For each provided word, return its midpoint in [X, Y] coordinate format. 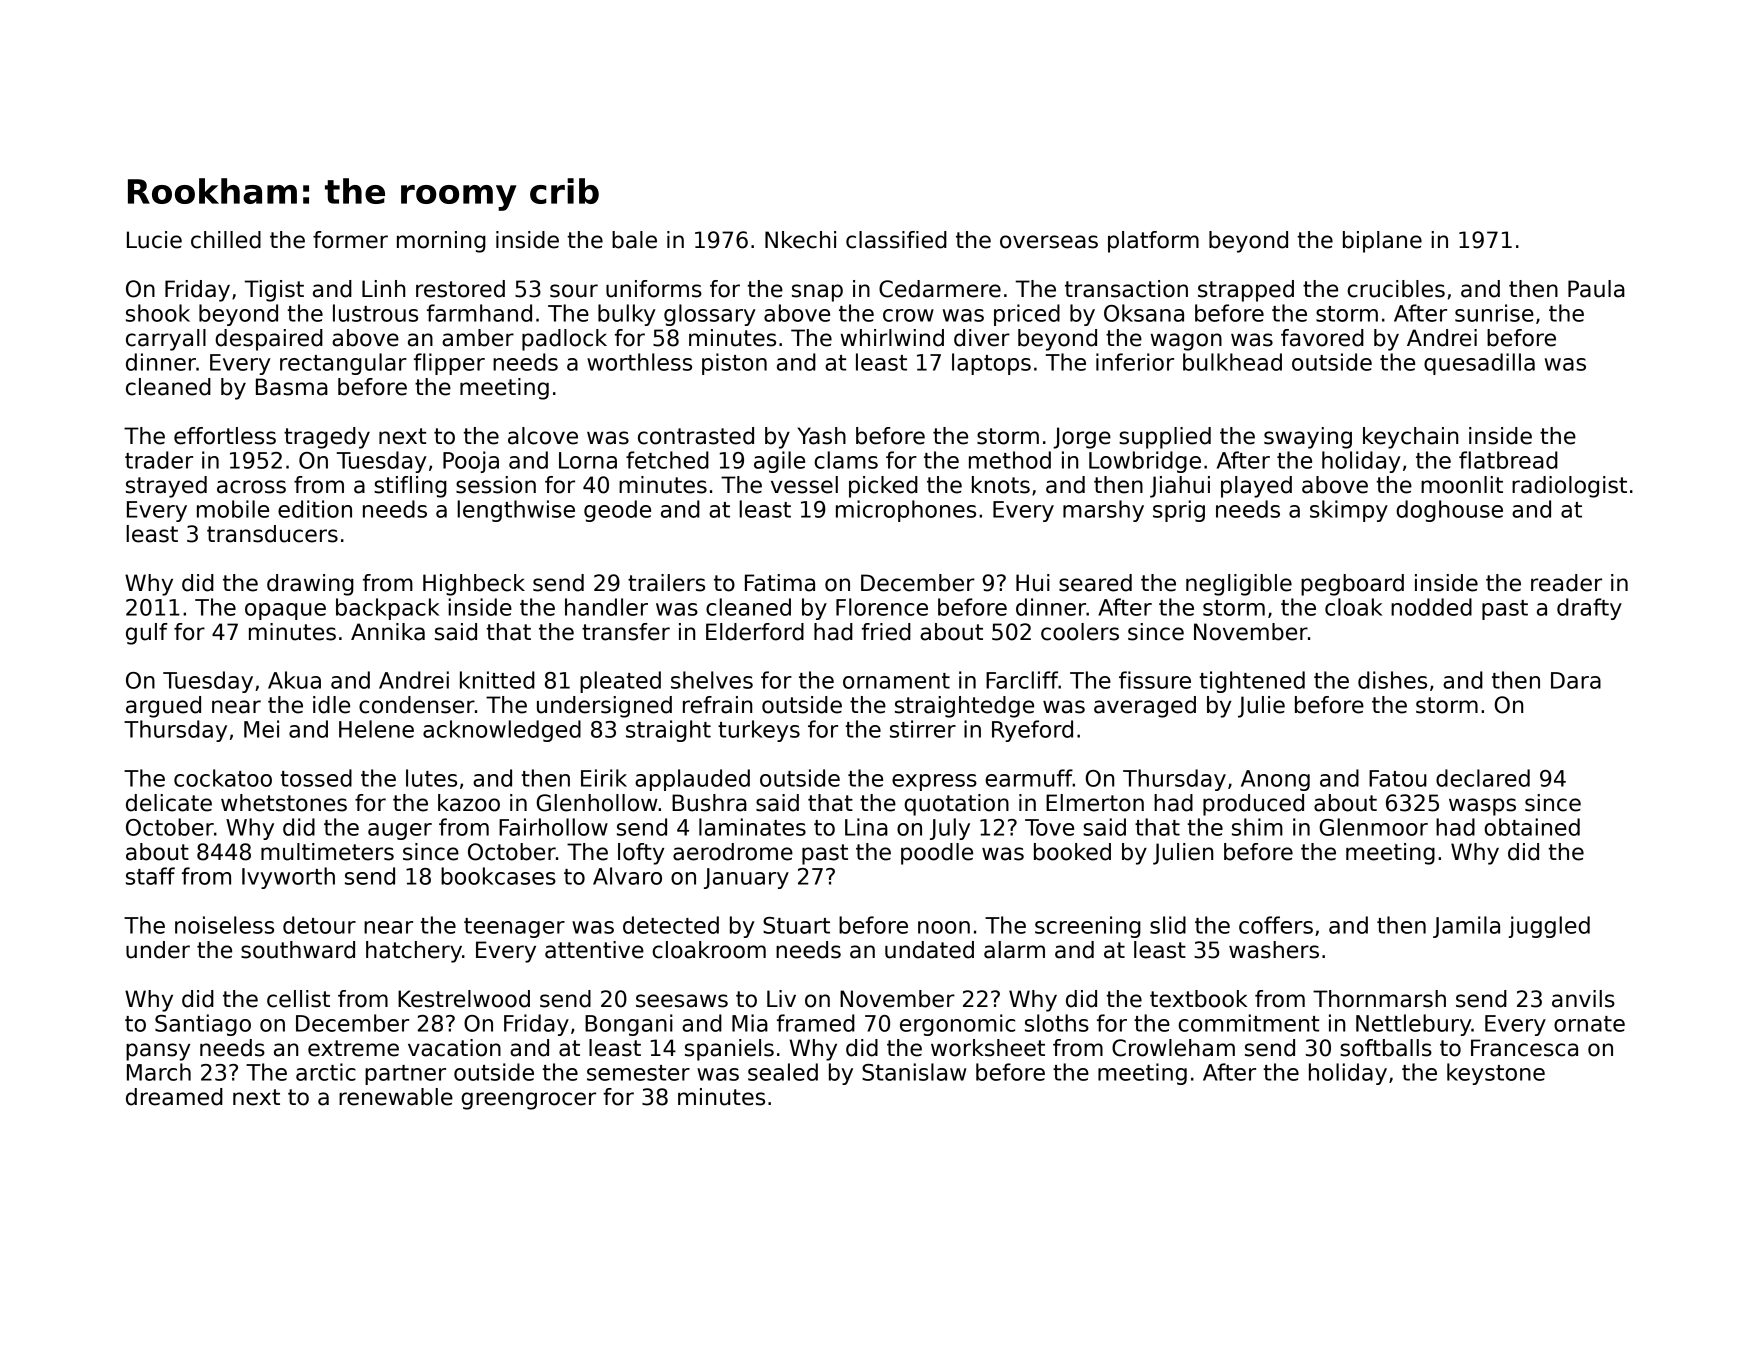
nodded [1431, 607]
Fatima [780, 583]
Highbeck [474, 585]
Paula [1596, 289]
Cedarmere [940, 289]
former [350, 240]
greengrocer [528, 1101]
